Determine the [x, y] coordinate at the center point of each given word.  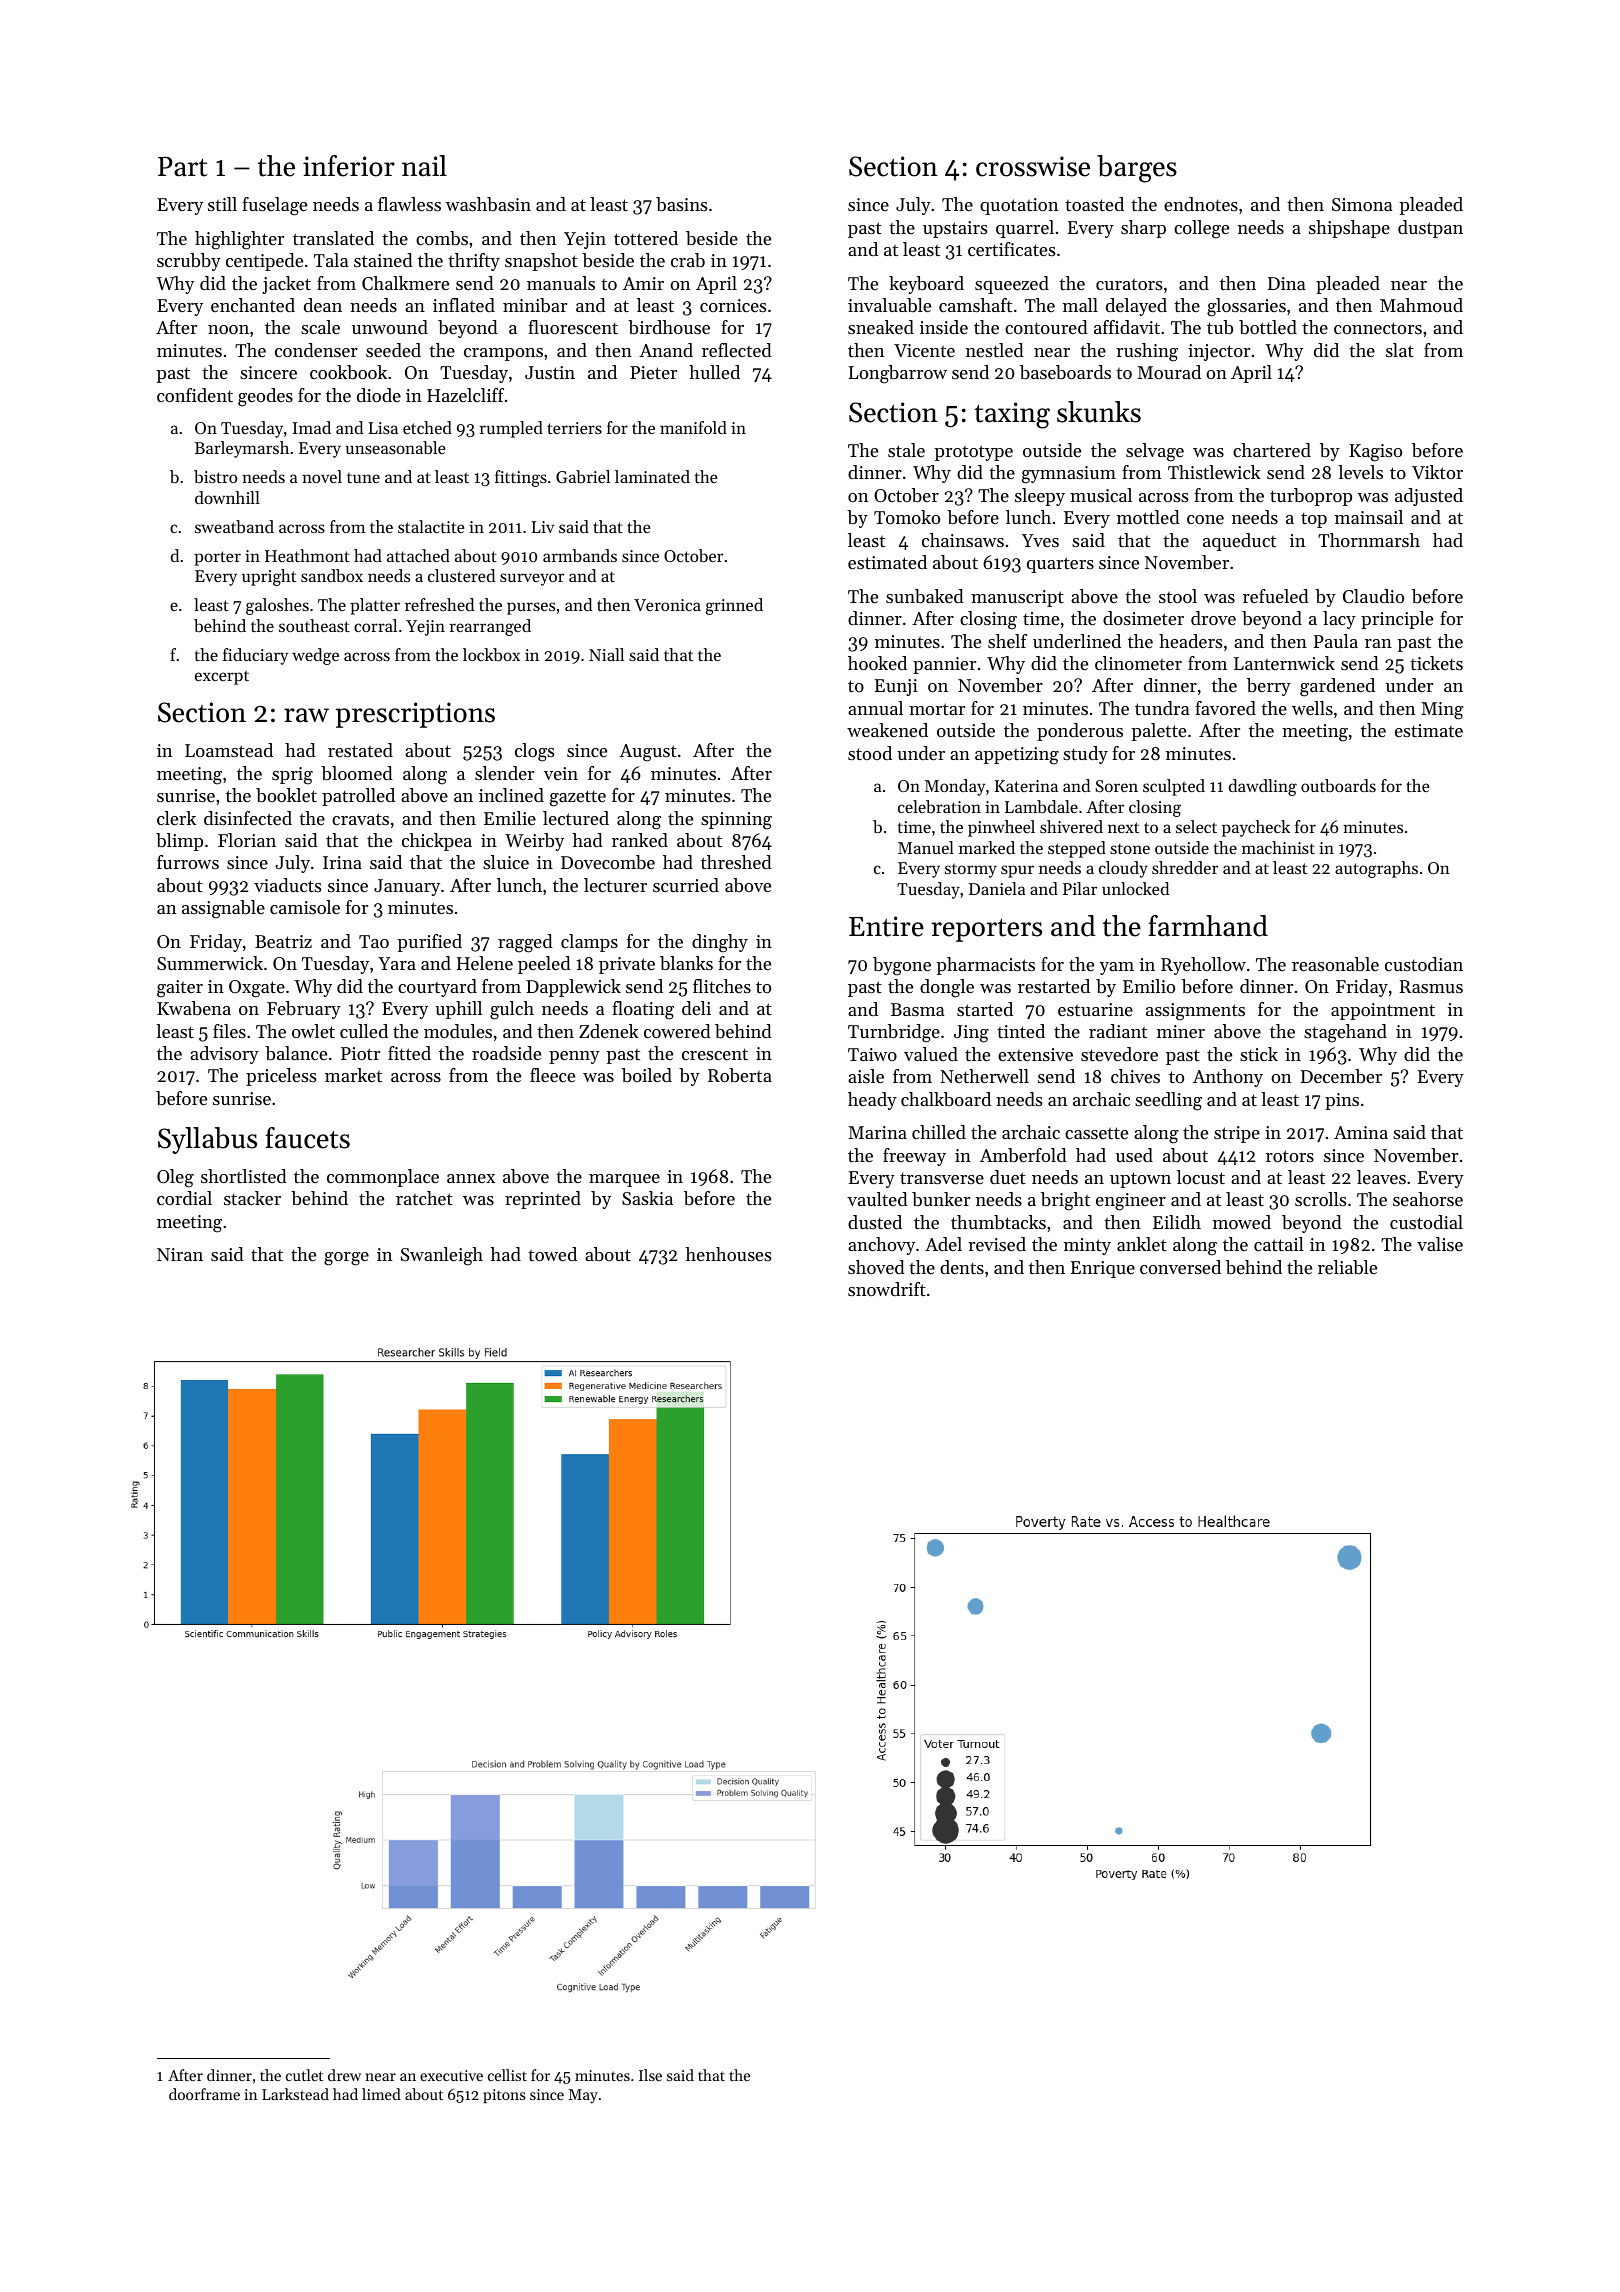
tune [363, 477]
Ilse [650, 2075]
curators [1129, 284]
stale [906, 450]
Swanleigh [442, 1256]
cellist [507, 2075]
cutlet [304, 2075]
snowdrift [887, 1289]
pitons [504, 2096]
